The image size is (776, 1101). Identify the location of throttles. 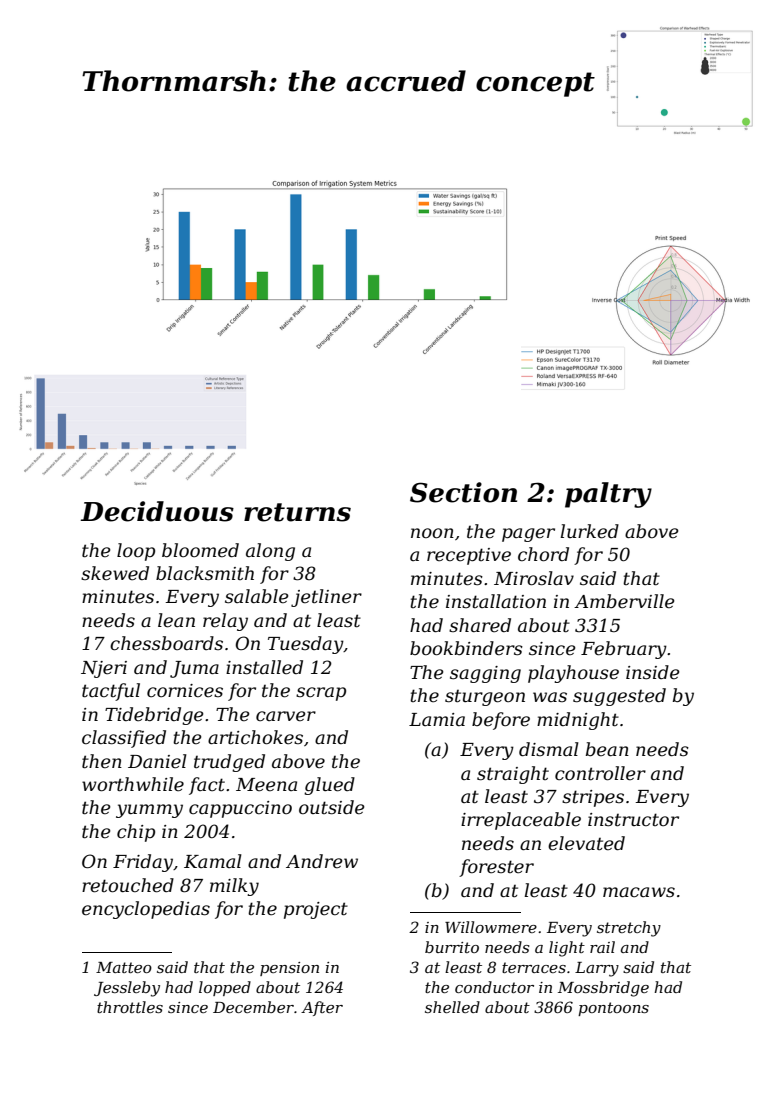
(130, 1007).
